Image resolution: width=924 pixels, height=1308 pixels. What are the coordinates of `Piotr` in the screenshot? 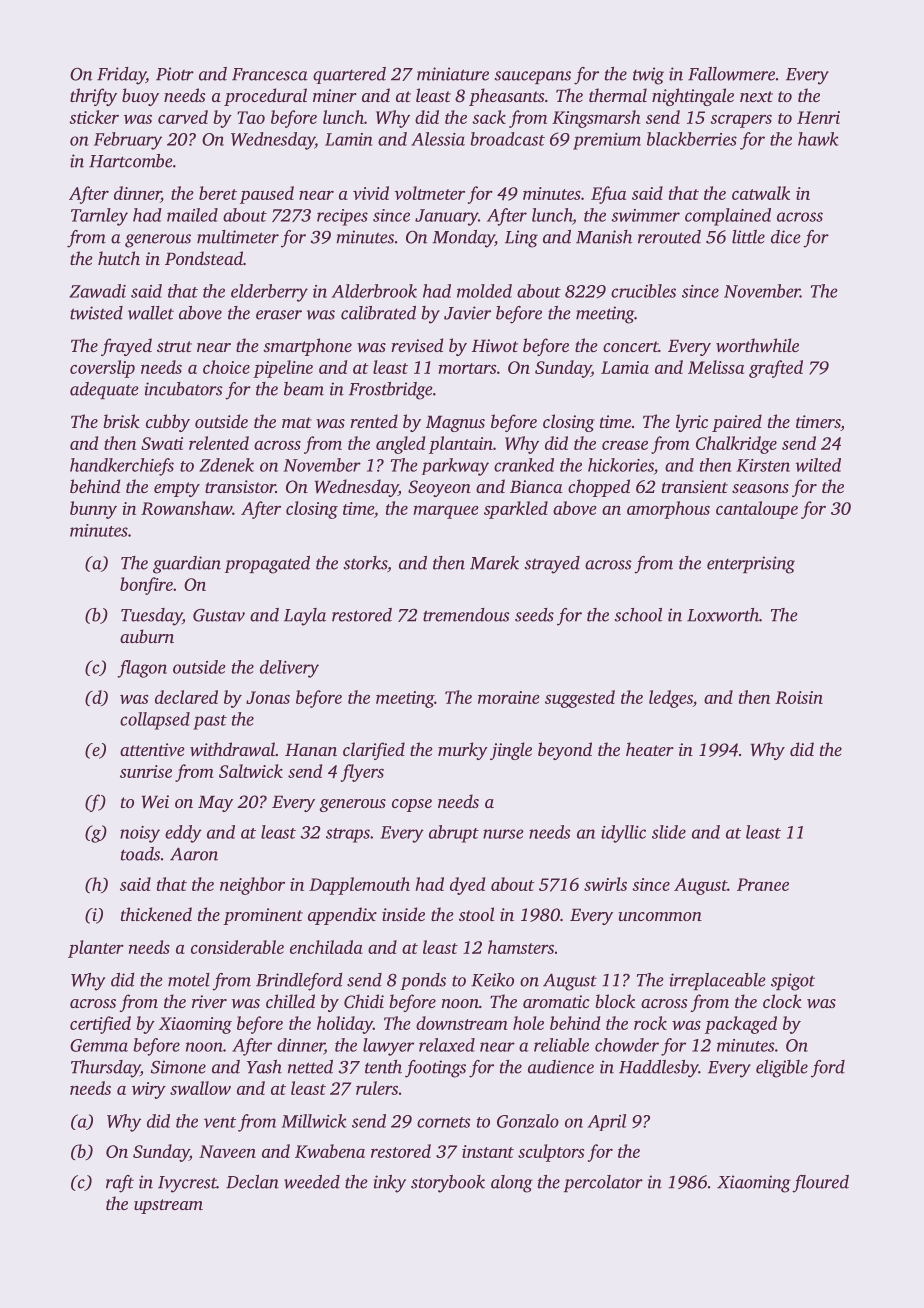 It's located at (175, 74).
